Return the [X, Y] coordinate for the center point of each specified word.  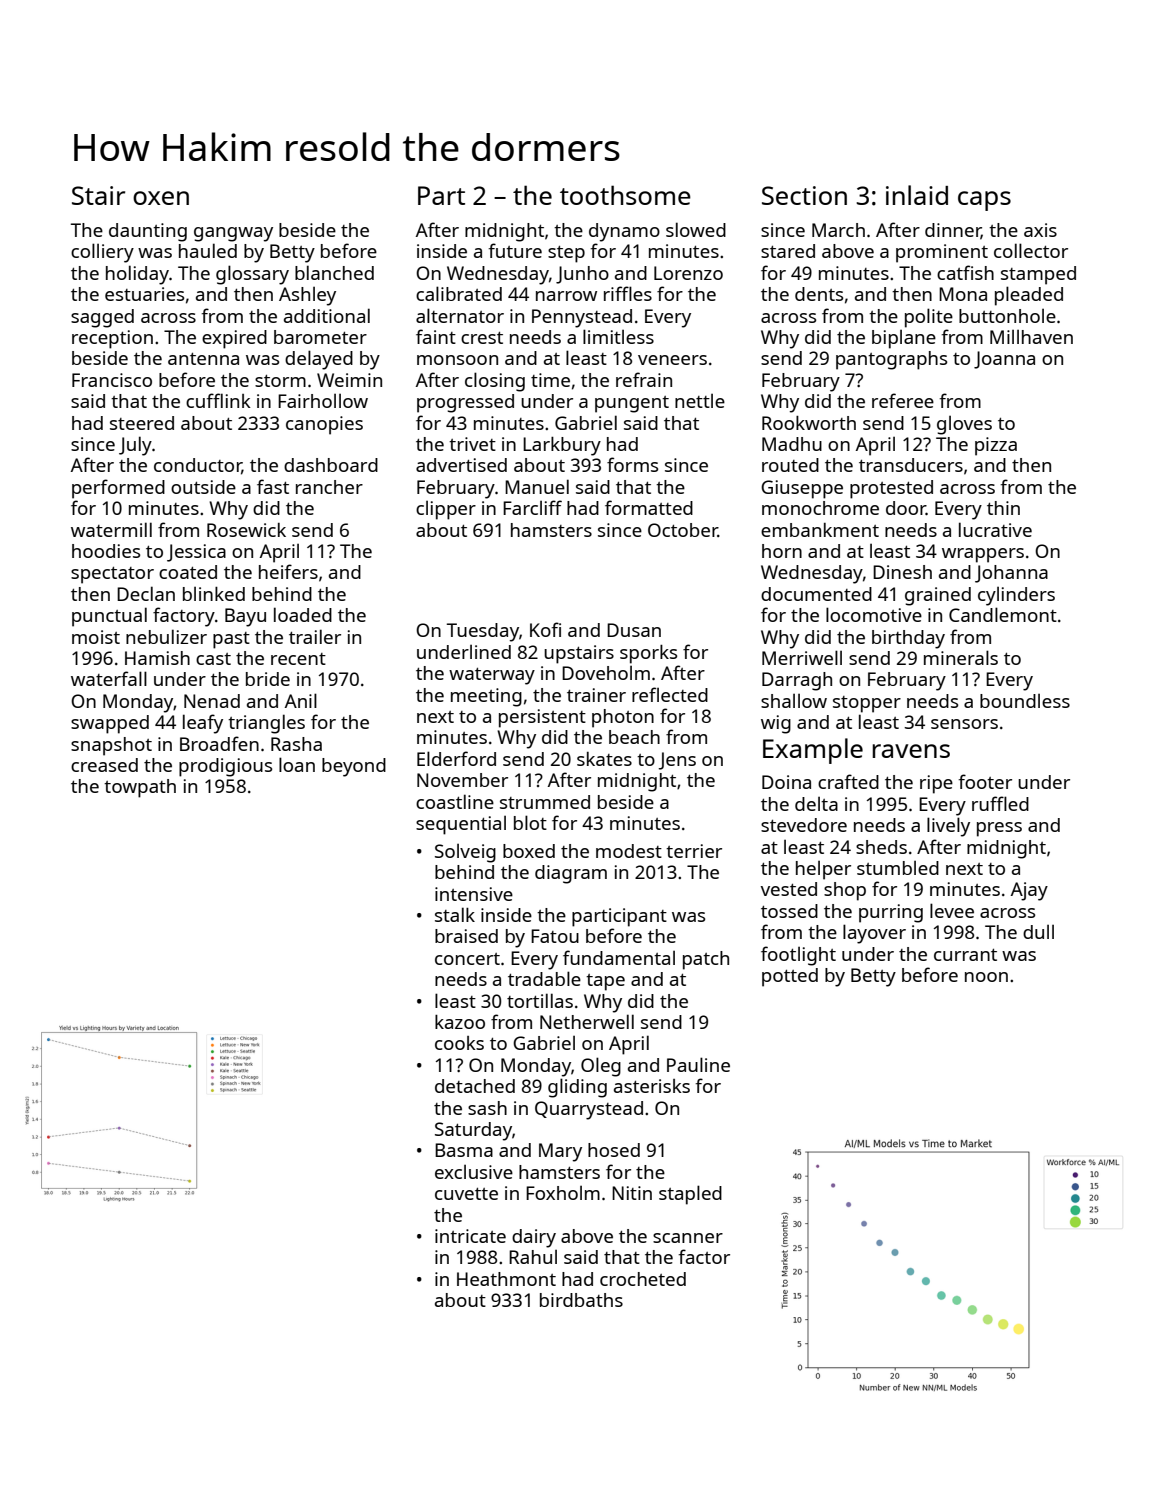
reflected [670, 694]
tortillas [540, 1000]
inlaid [917, 195]
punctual [109, 617]
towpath [140, 788]
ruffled [1000, 803]
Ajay [1029, 891]
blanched [334, 272]
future [515, 250]
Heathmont [506, 1279]
